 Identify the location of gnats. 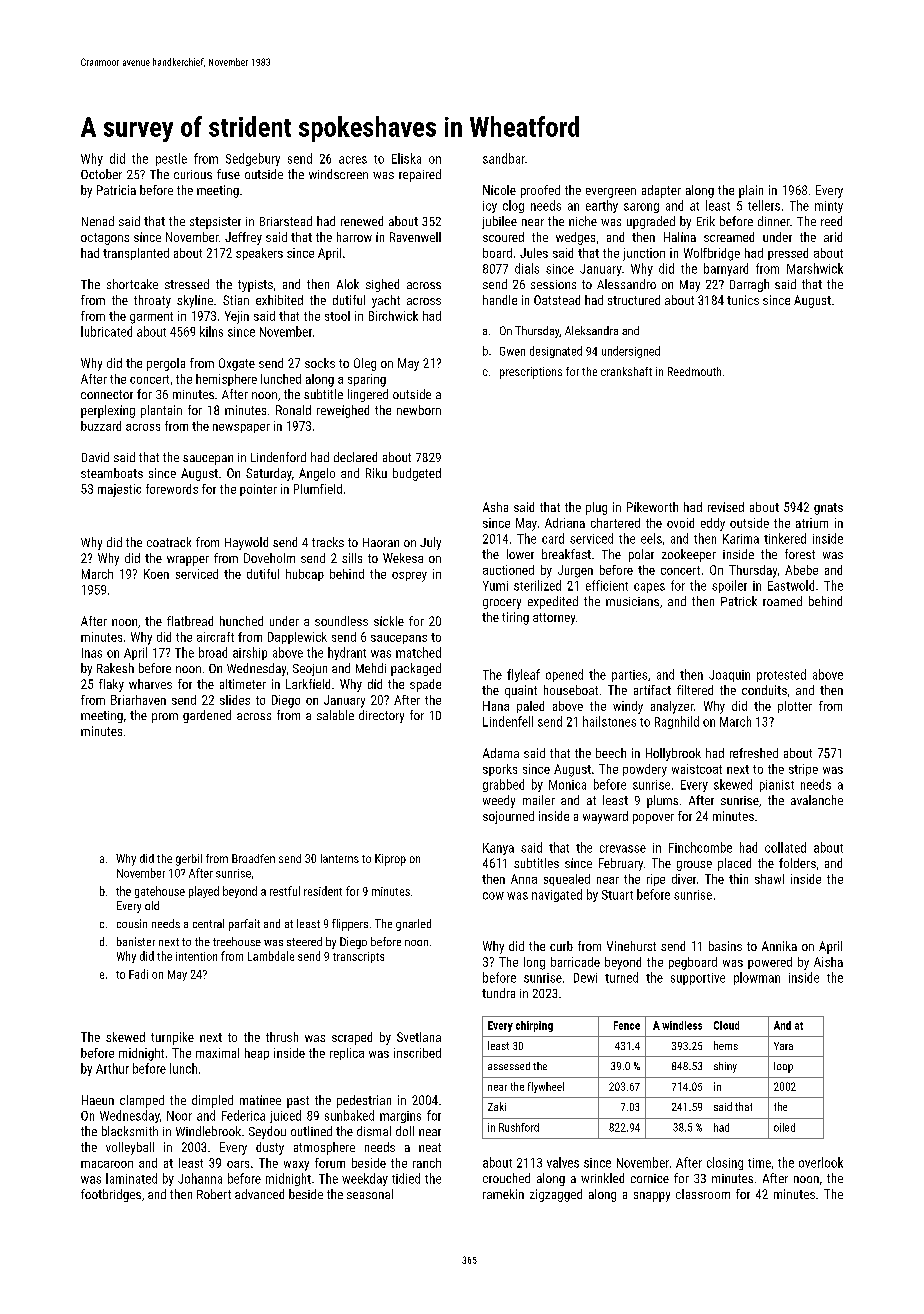
(828, 509).
